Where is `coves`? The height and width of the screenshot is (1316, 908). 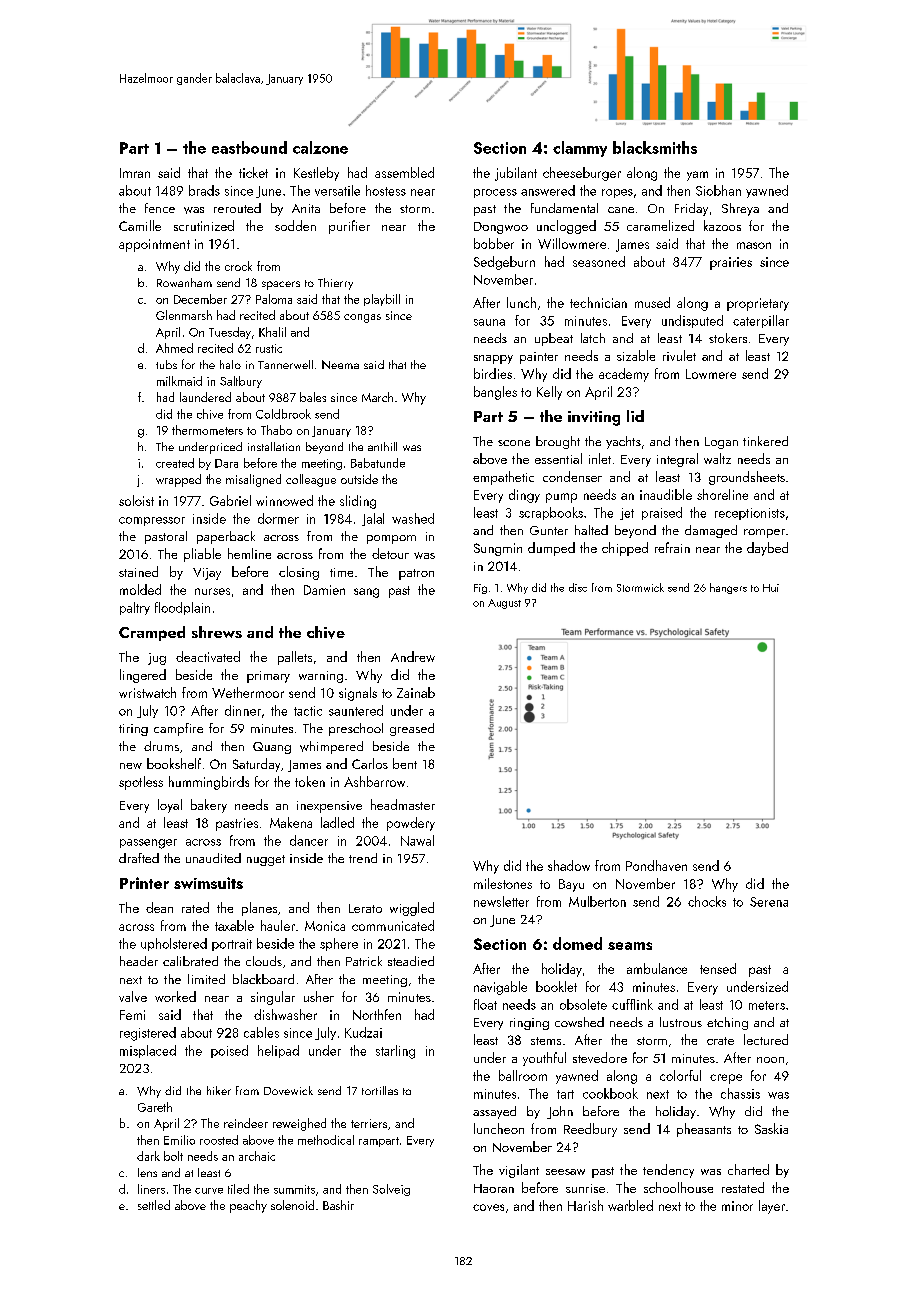 coves is located at coordinates (488, 1207).
